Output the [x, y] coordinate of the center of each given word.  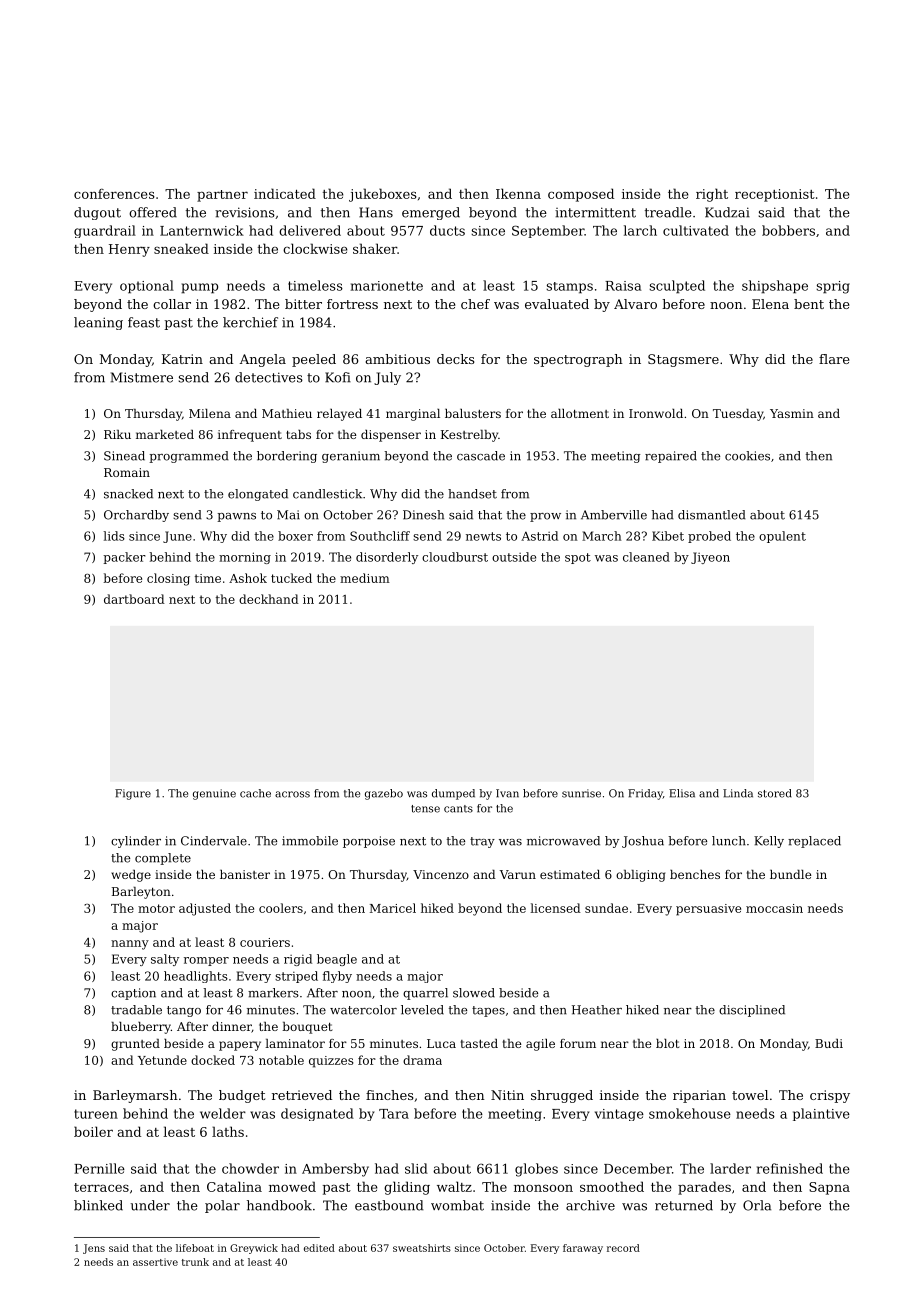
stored [775, 793]
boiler [93, 1131]
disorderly [387, 558]
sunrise [581, 793]
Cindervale [214, 841]
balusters [473, 413]
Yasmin [792, 413]
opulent [782, 537]
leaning [98, 323]
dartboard [134, 599]
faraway [583, 1249]
